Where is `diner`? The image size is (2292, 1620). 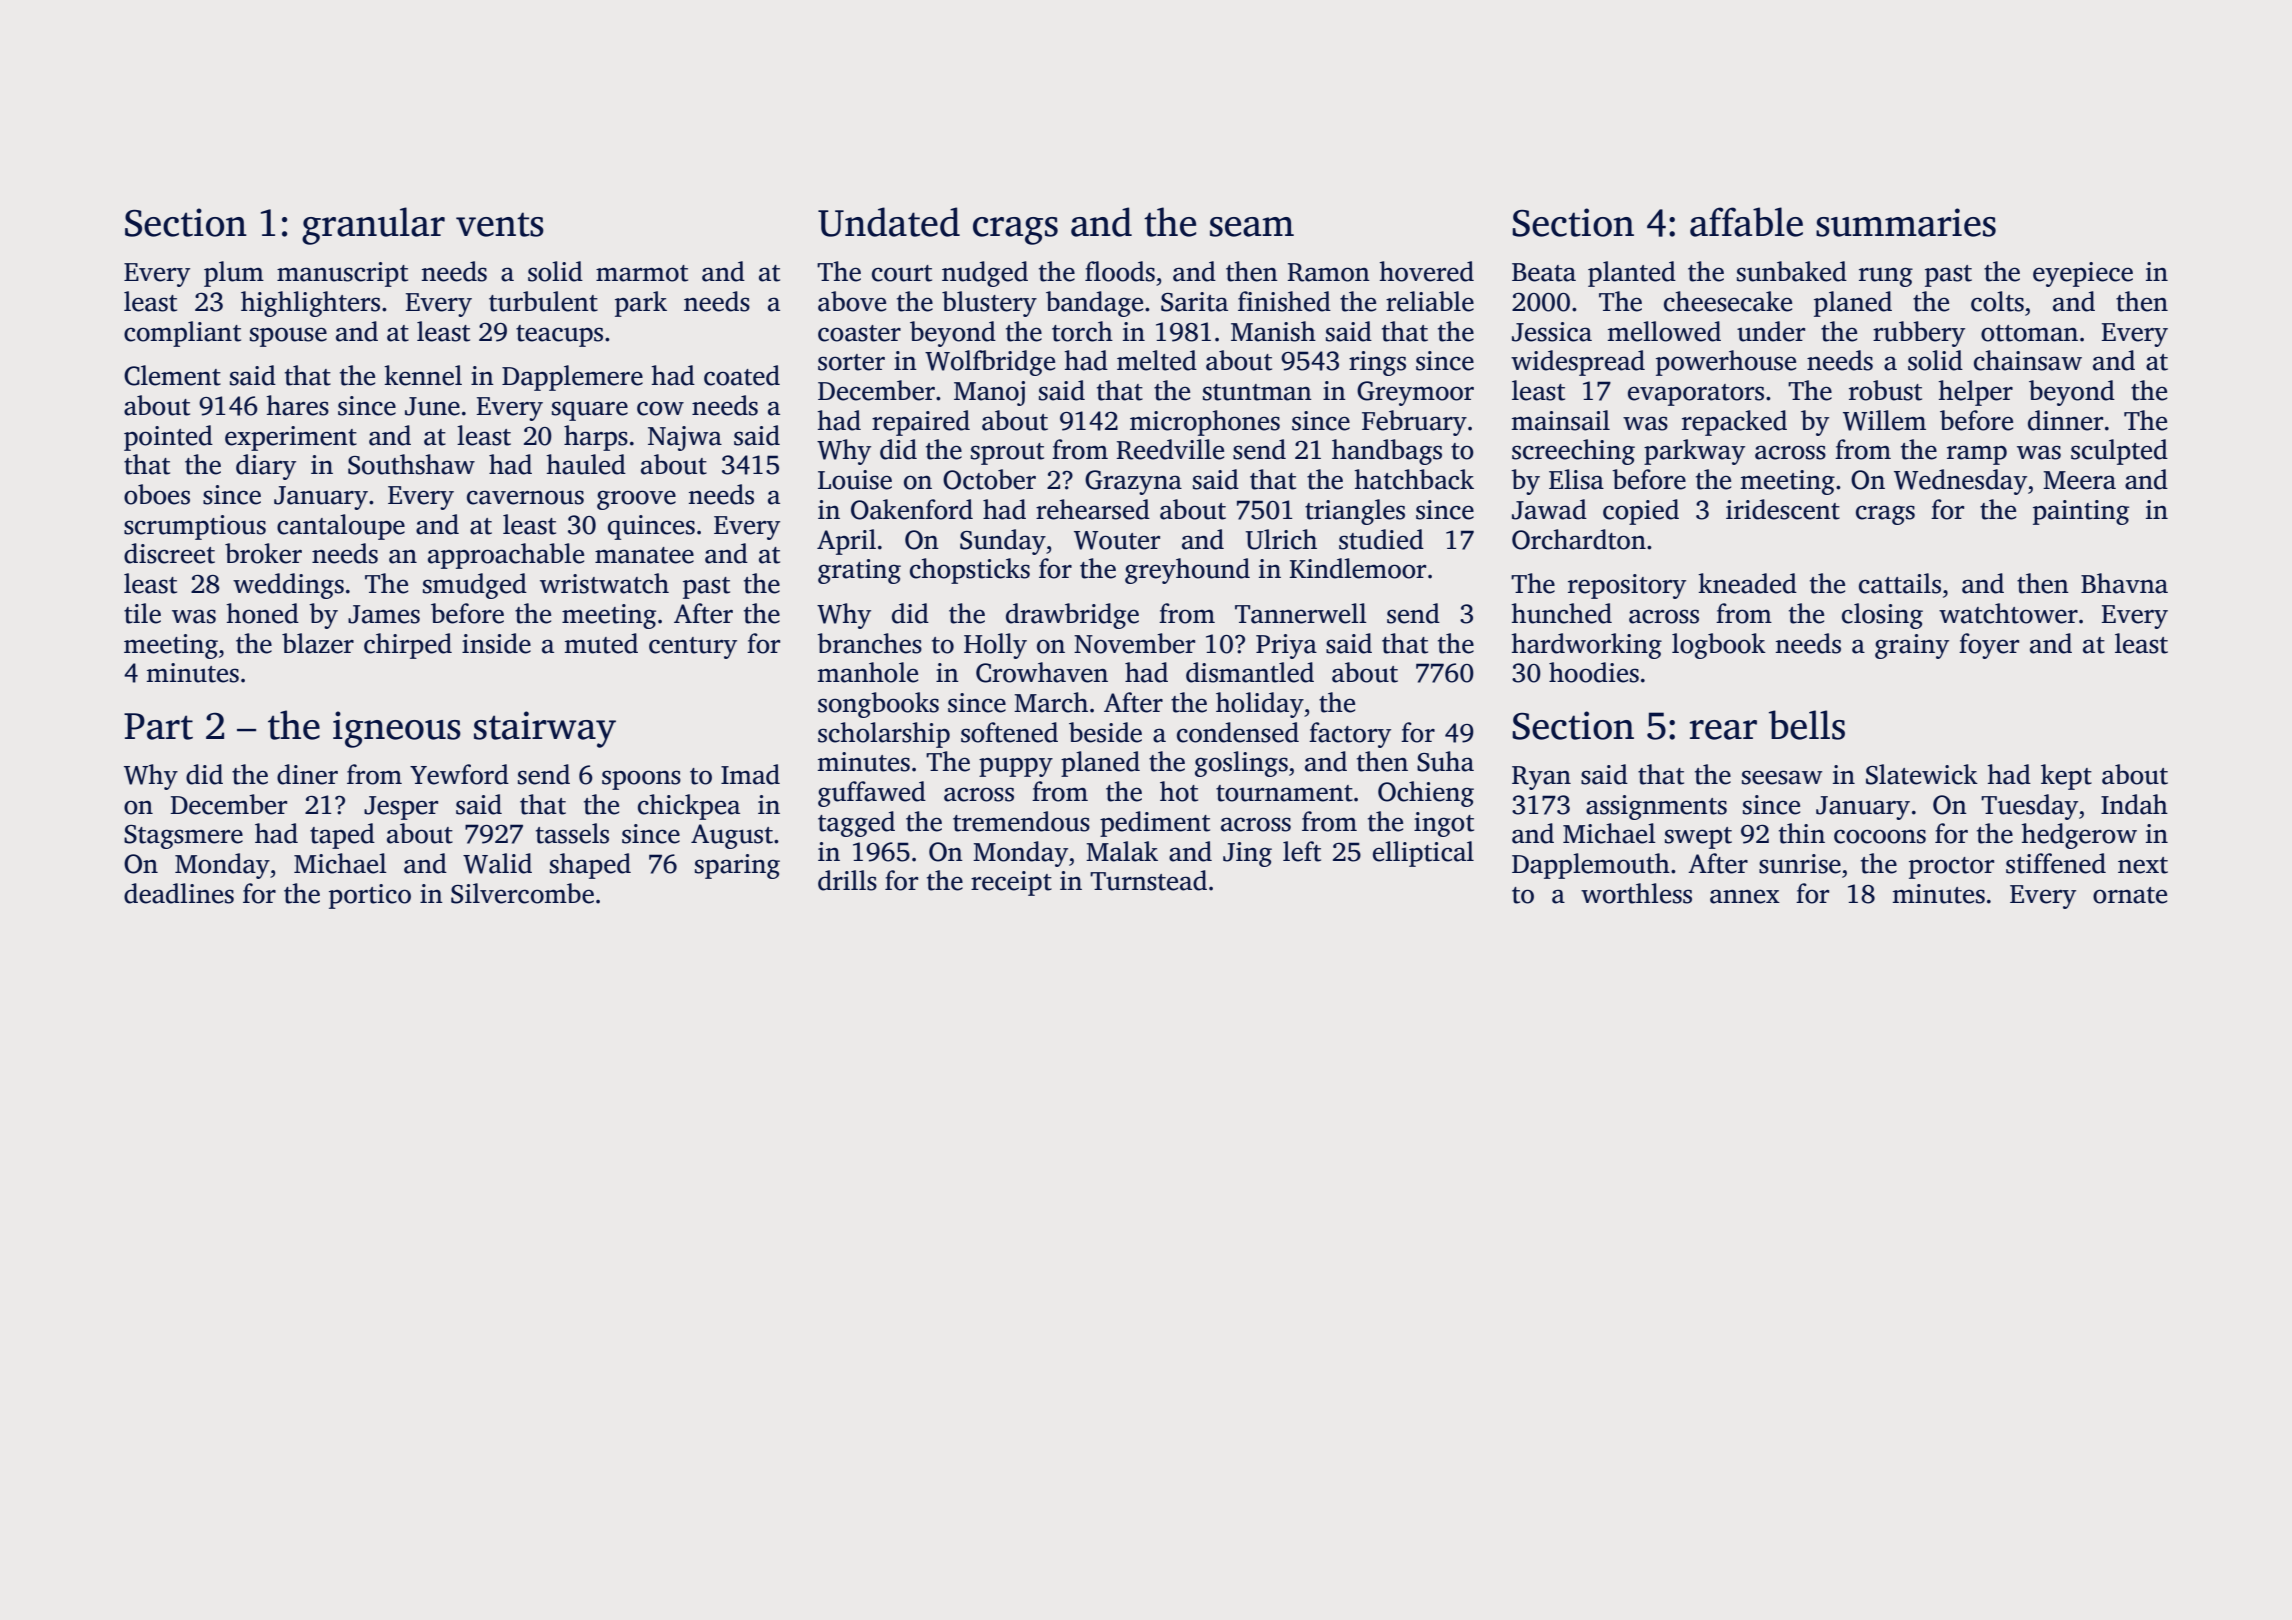 diner is located at coordinates (307, 774).
